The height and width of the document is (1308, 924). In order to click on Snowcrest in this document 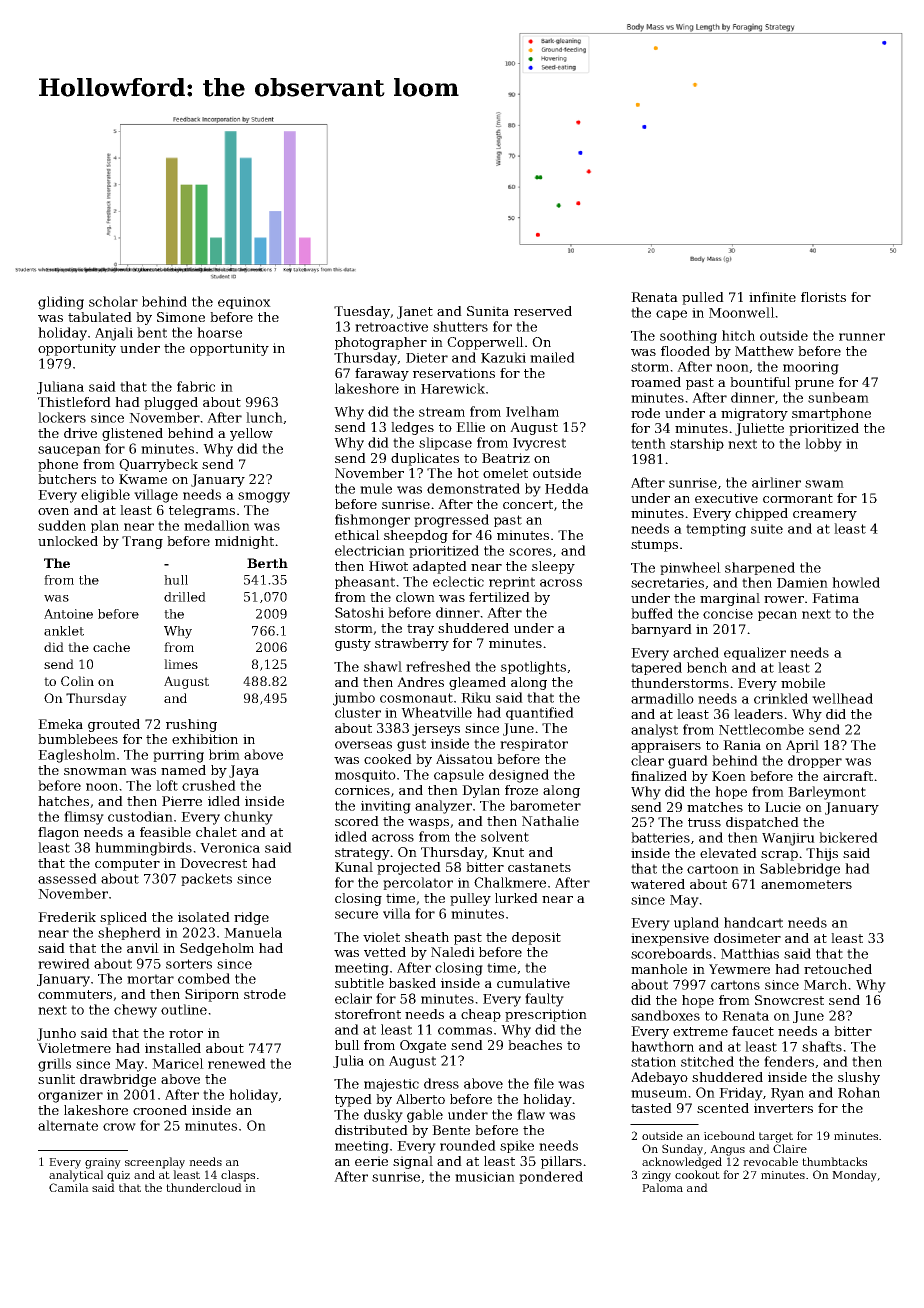, I will do `click(789, 1000)`.
